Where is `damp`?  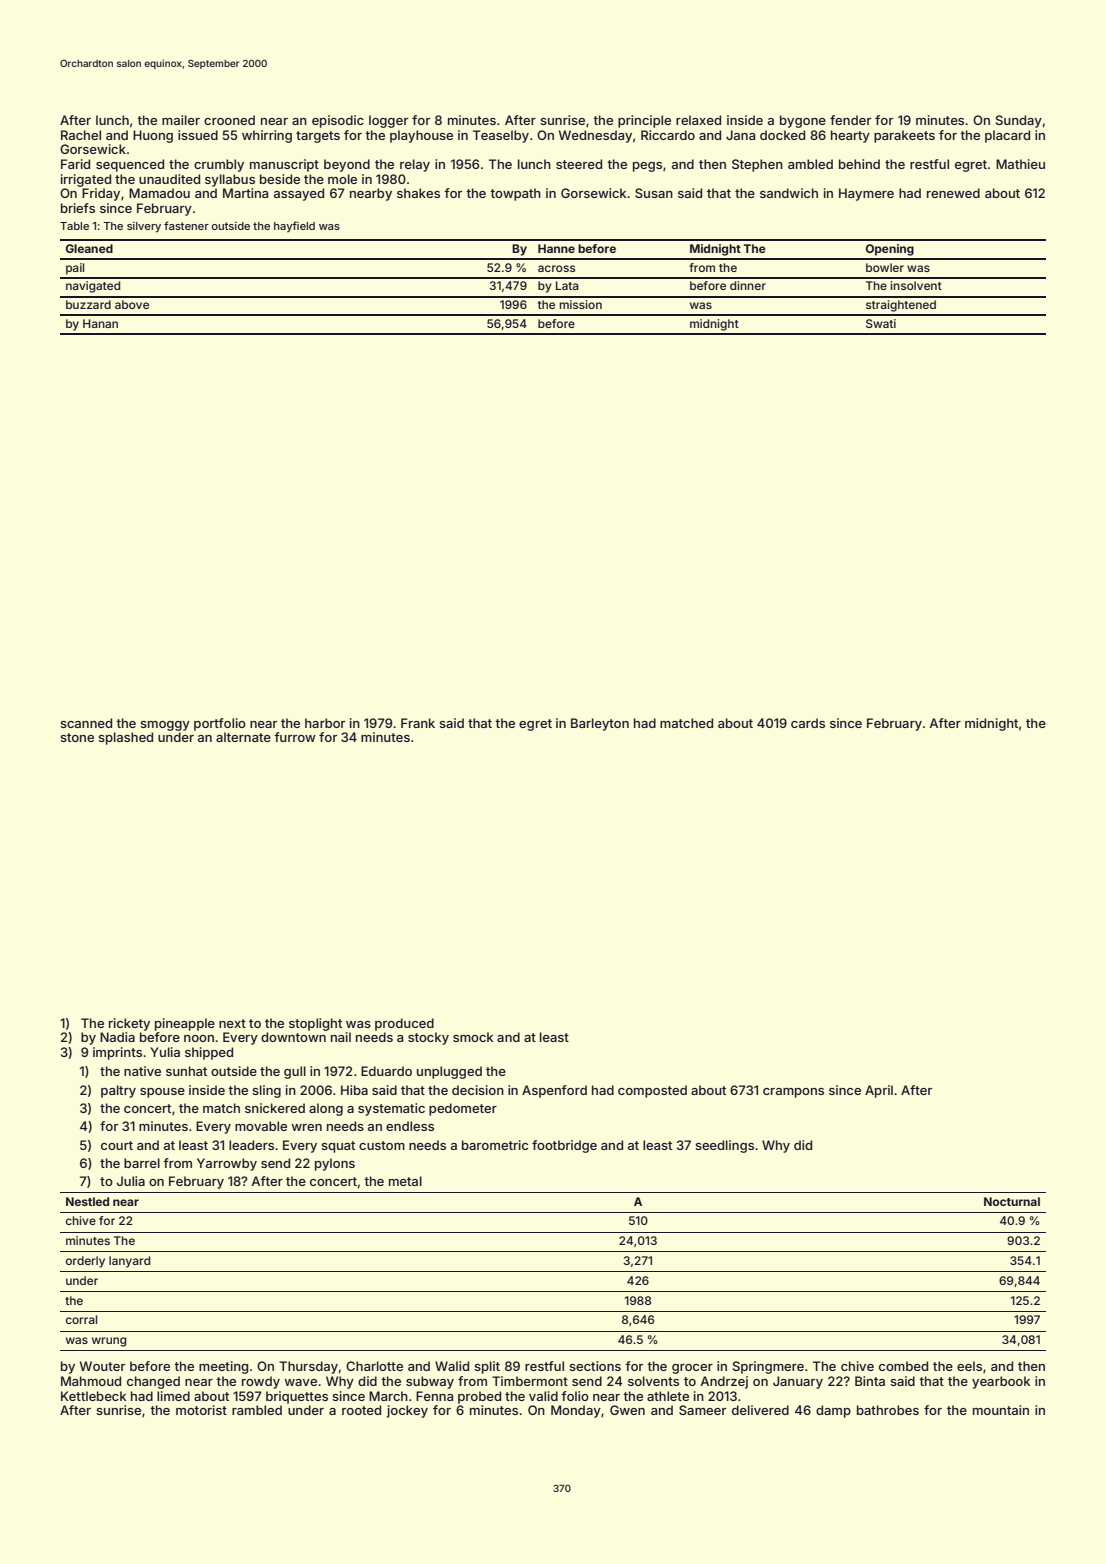
damp is located at coordinates (833, 1411).
